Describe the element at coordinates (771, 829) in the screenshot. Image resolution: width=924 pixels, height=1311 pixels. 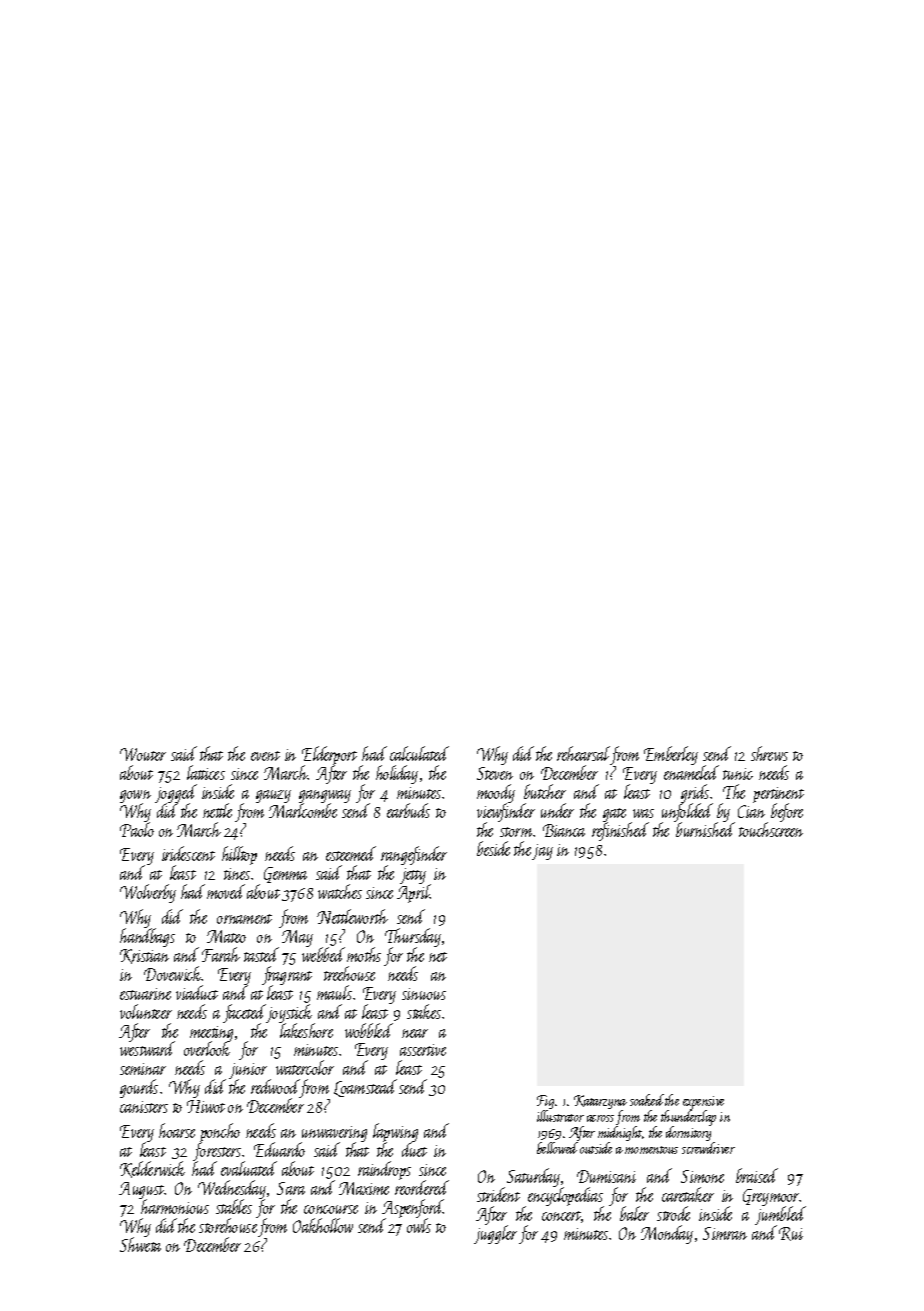
I see `touchscreen` at that location.
